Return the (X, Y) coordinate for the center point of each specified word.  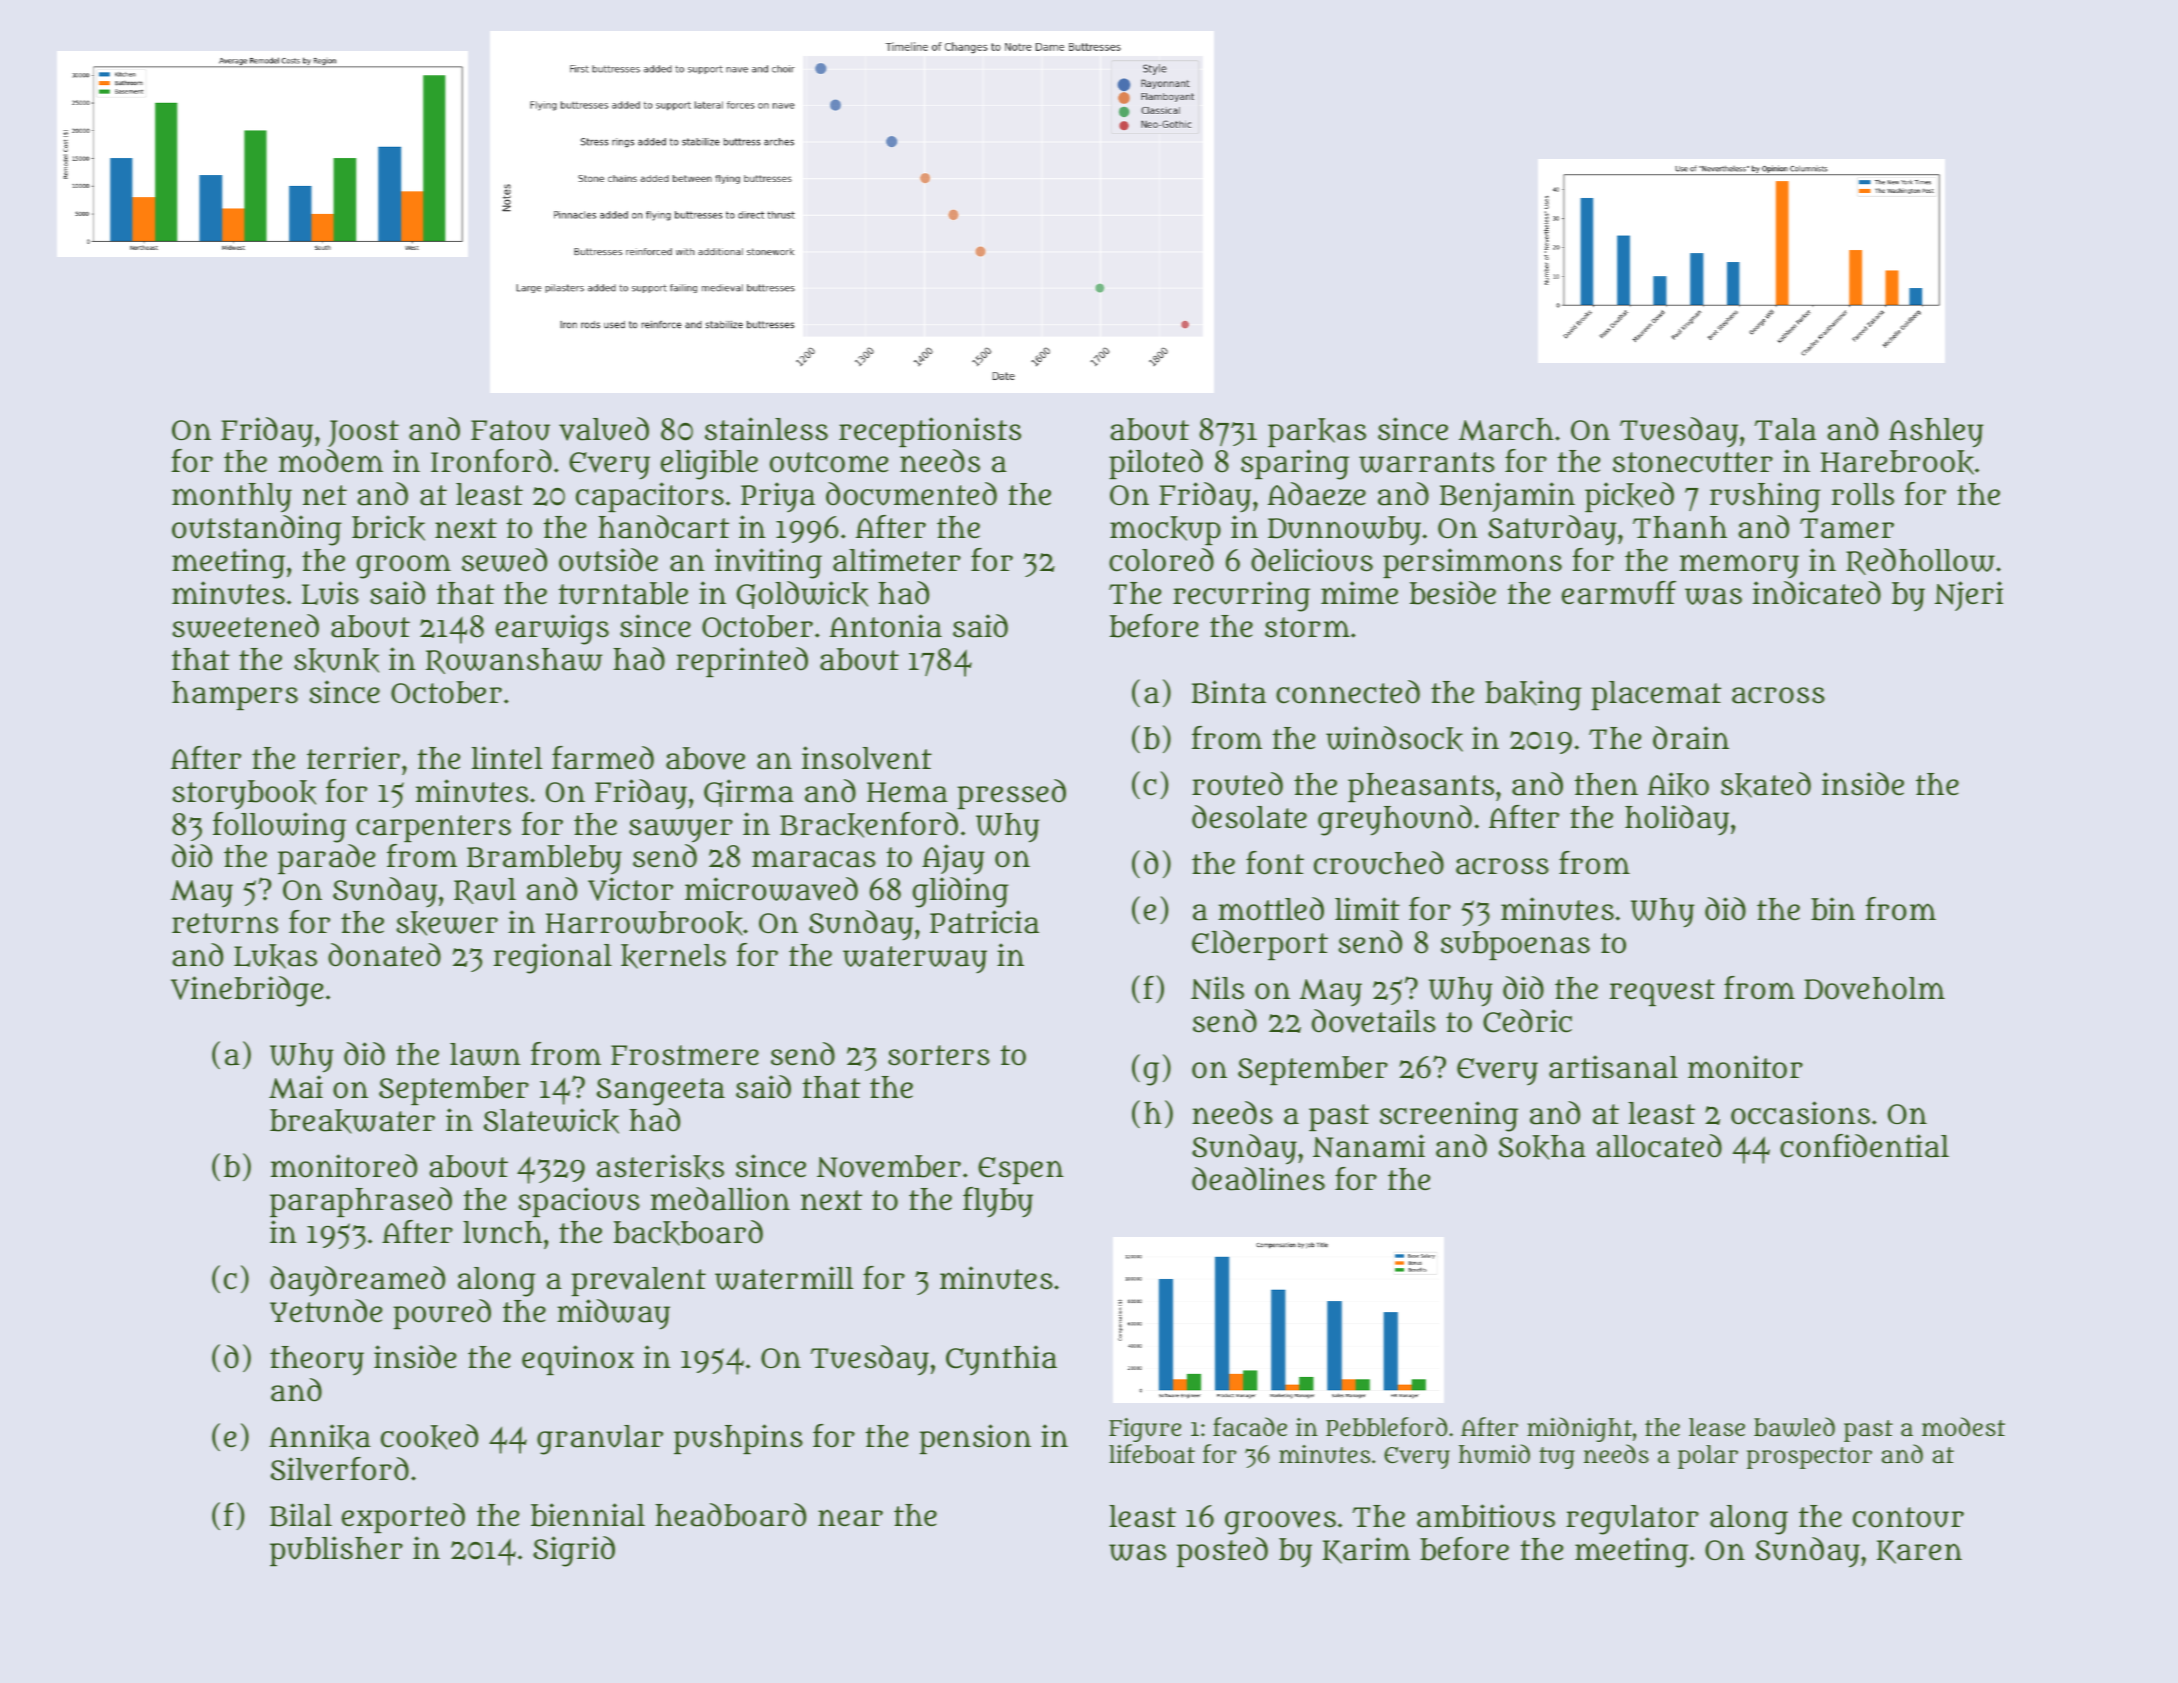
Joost (363, 433)
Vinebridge (247, 991)
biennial (588, 1515)
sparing (1295, 464)
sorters (939, 1055)
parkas (1317, 432)
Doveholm (1874, 988)
